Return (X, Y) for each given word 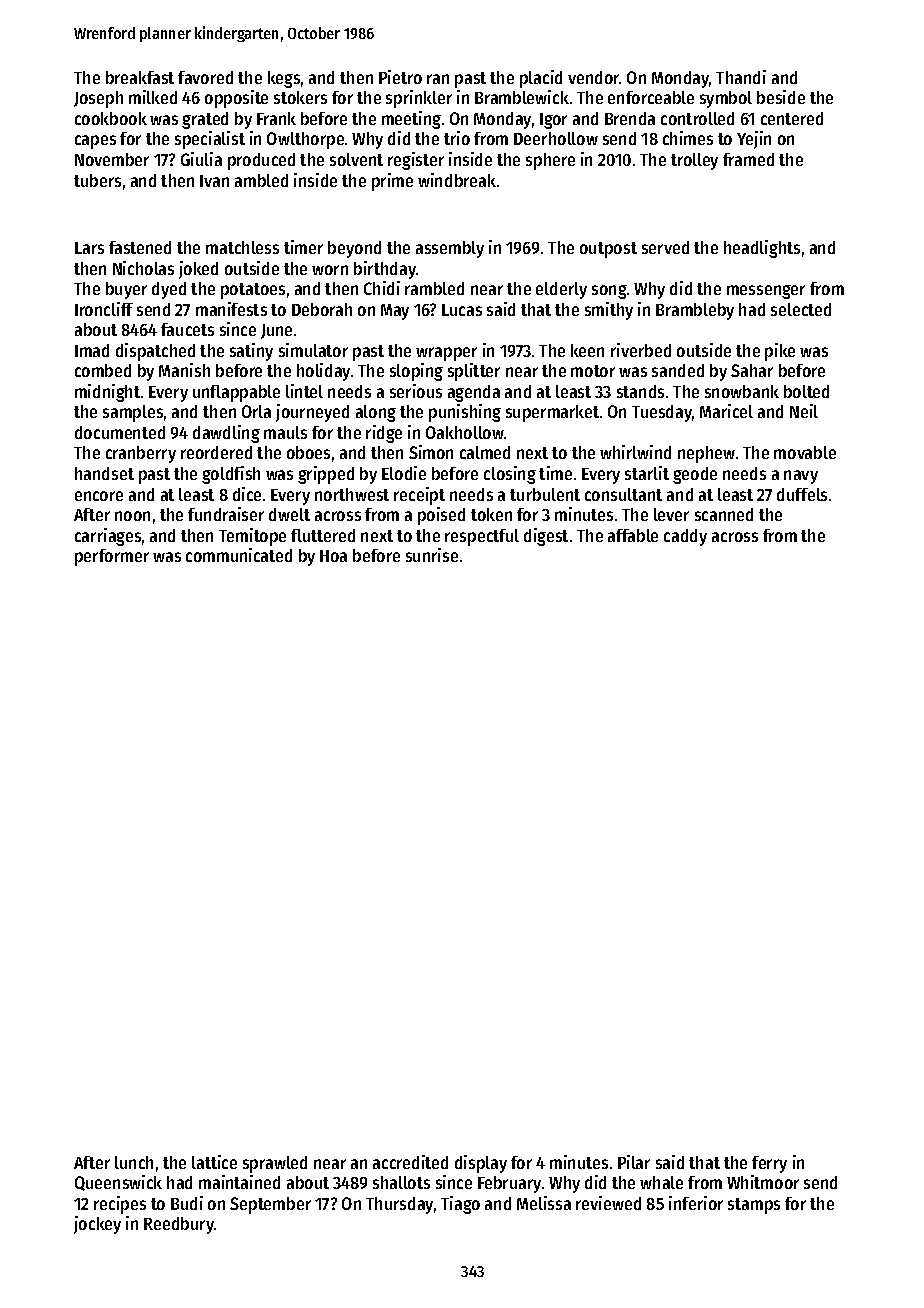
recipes (120, 1205)
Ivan (214, 181)
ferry (769, 1164)
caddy (685, 537)
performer (112, 557)
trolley (694, 161)
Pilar (634, 1162)
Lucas (462, 310)
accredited (410, 1162)
